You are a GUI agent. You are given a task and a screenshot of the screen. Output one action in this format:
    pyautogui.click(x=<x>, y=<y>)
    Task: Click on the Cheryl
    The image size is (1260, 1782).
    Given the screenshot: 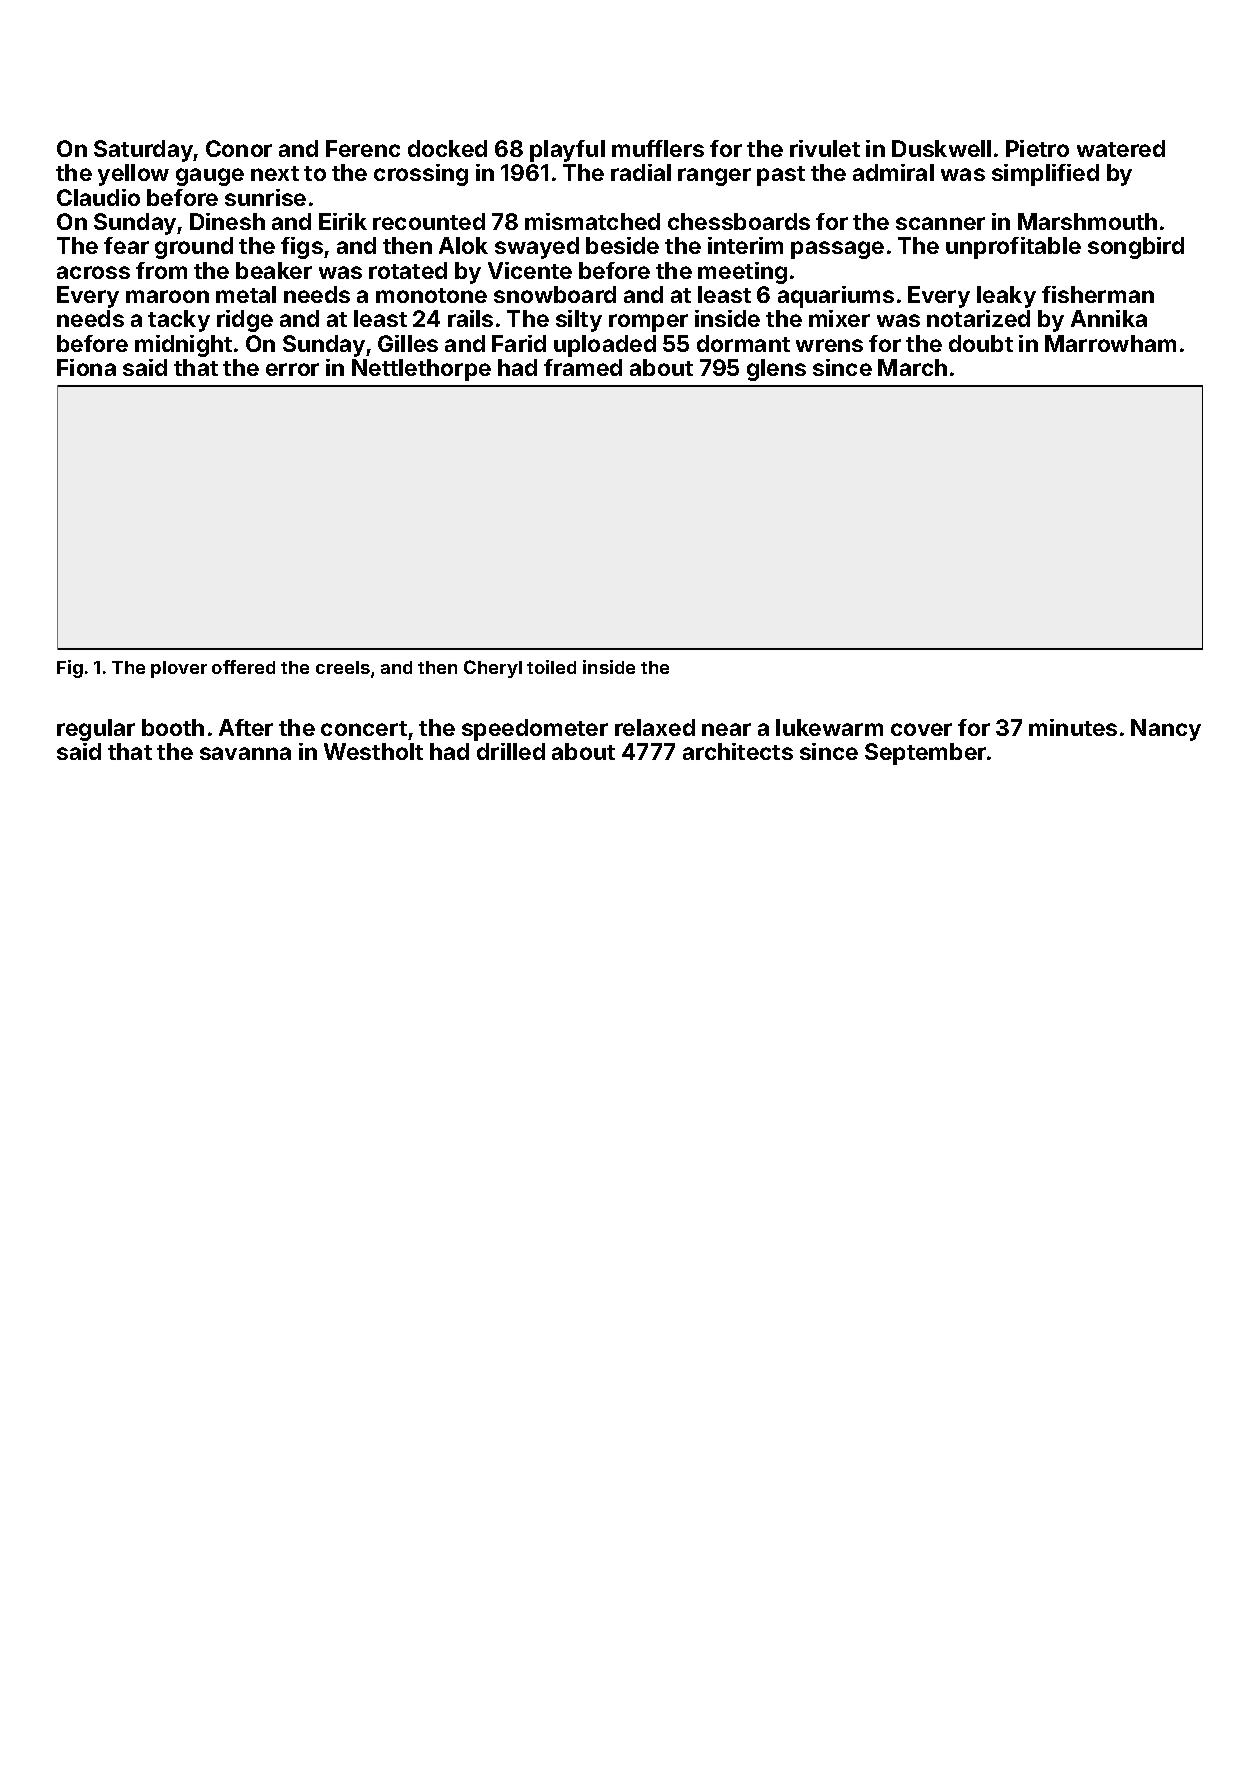 What is the action you would take?
    pyautogui.click(x=493, y=669)
